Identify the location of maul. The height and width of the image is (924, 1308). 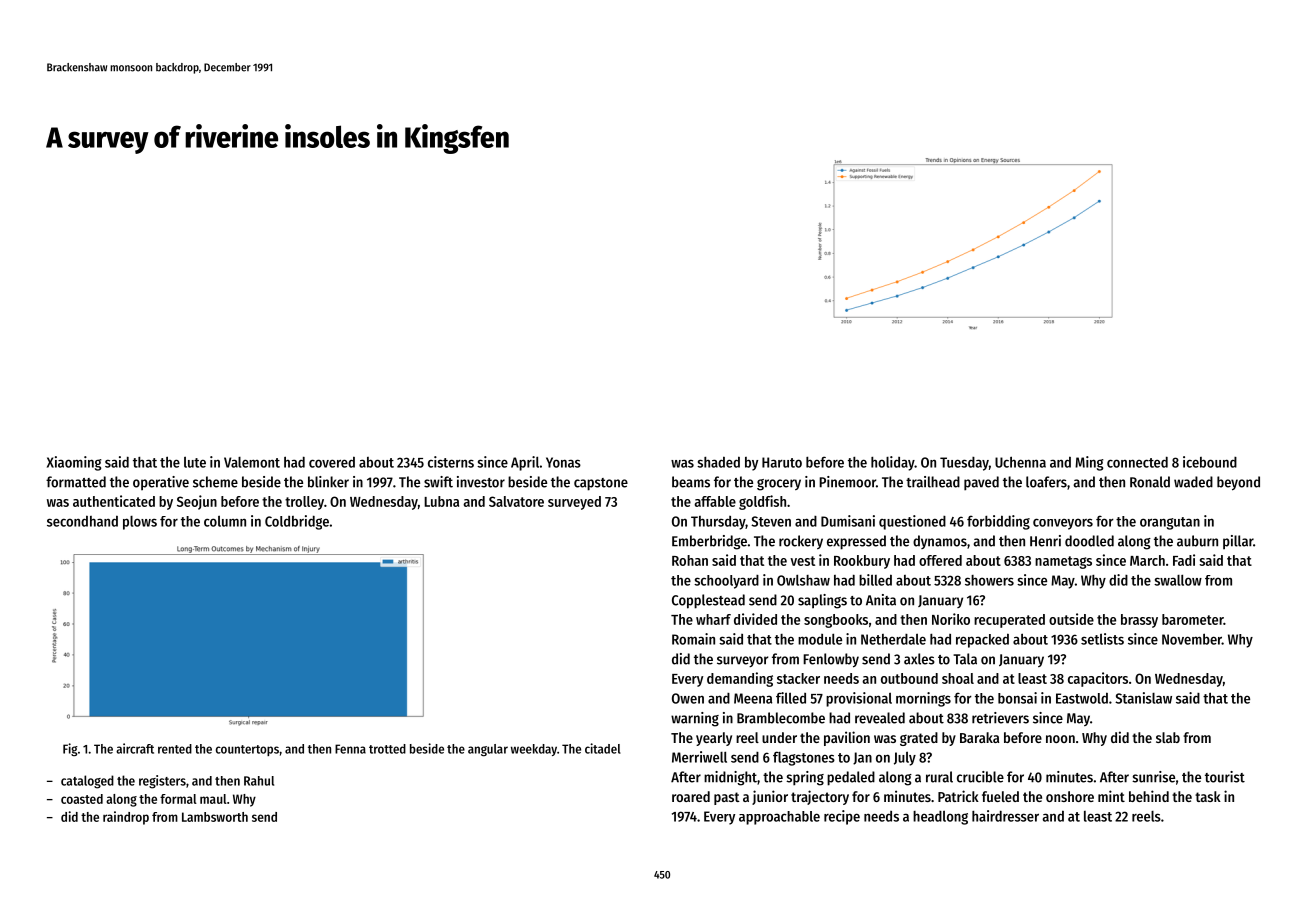
(213, 799).
